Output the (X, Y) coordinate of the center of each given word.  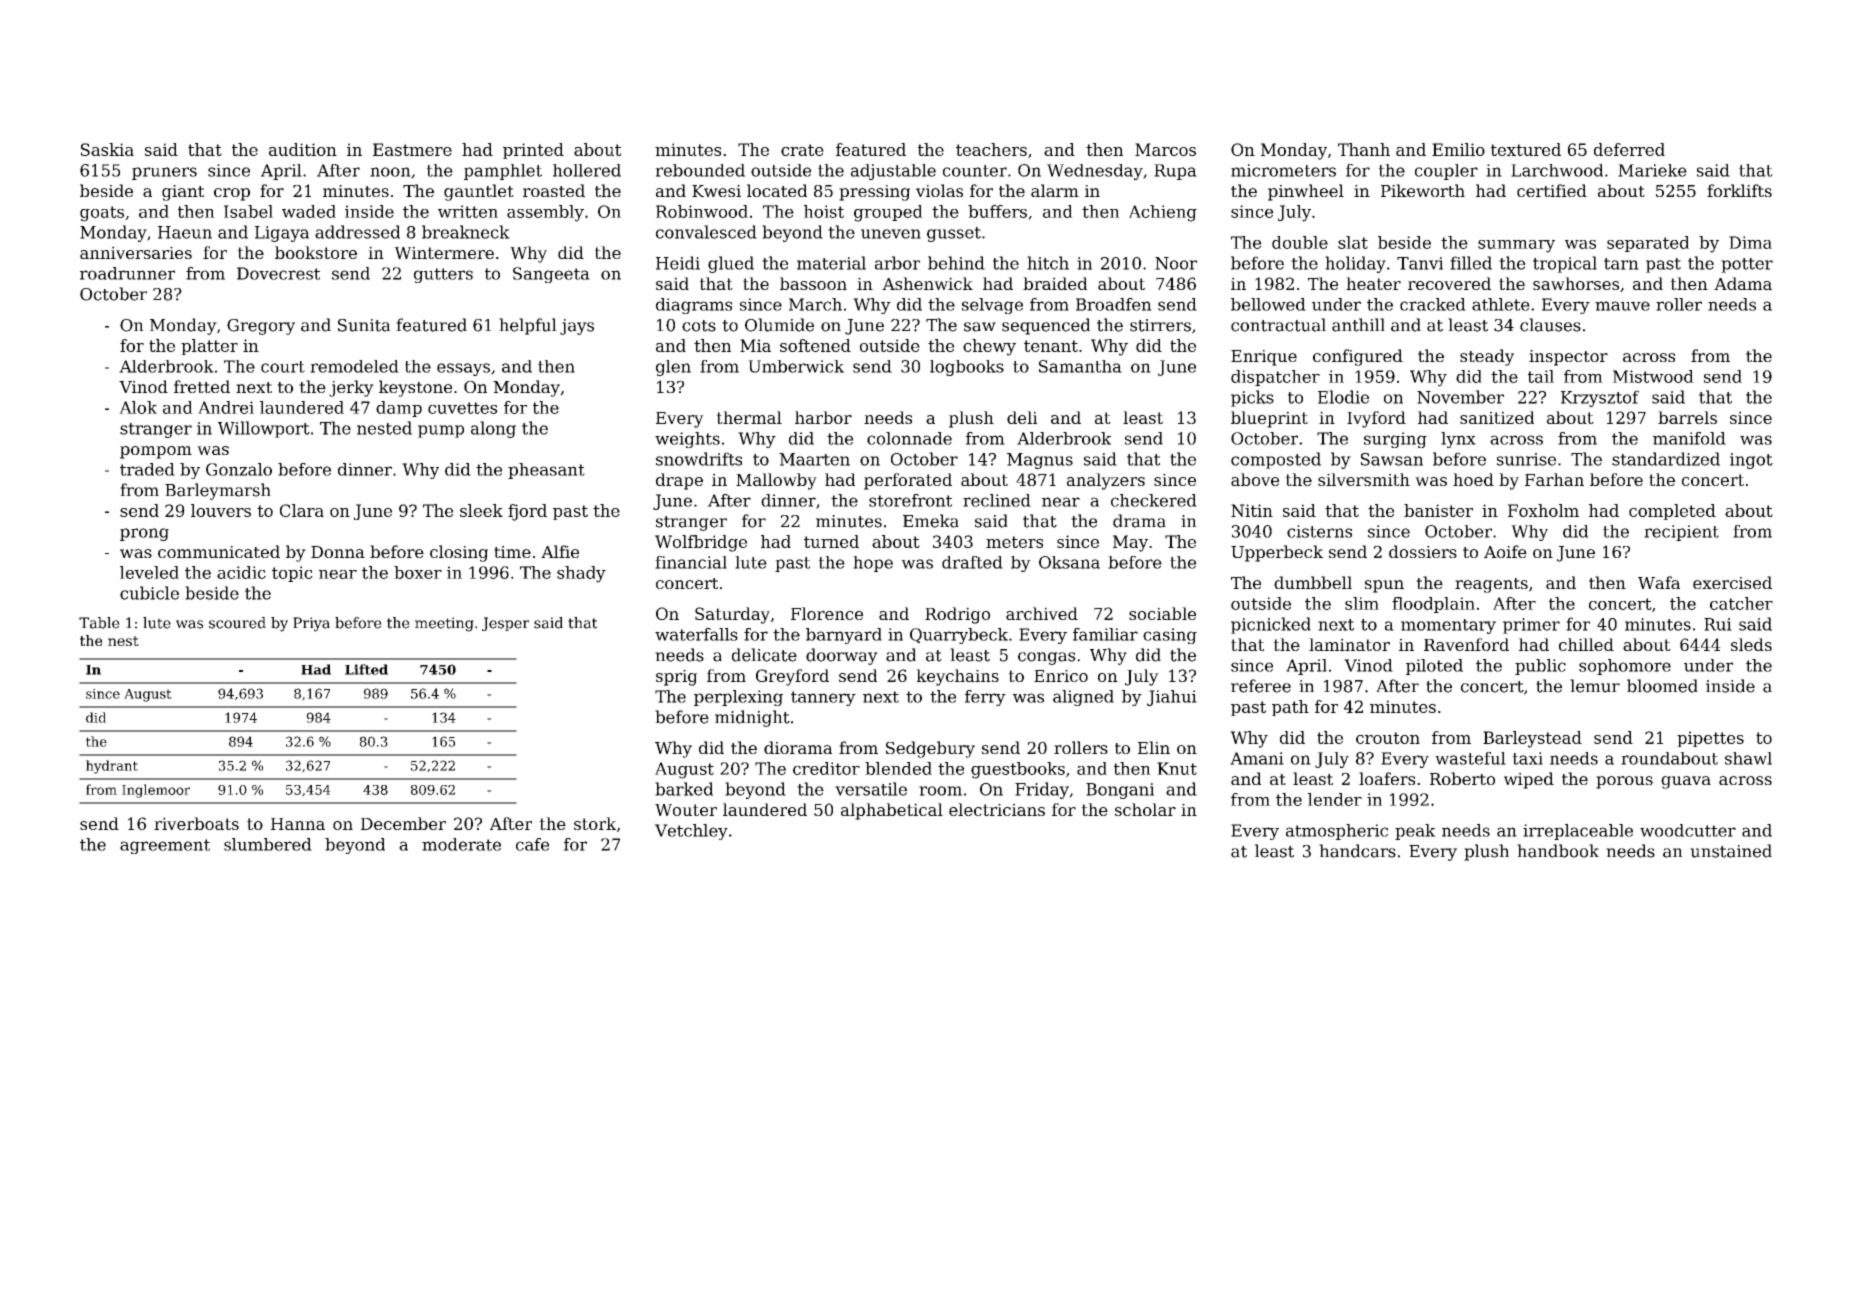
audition (303, 149)
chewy (989, 347)
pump (441, 431)
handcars (1357, 851)
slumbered (268, 844)
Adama (1743, 283)
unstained (1731, 851)
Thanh (1364, 149)
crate (802, 150)
